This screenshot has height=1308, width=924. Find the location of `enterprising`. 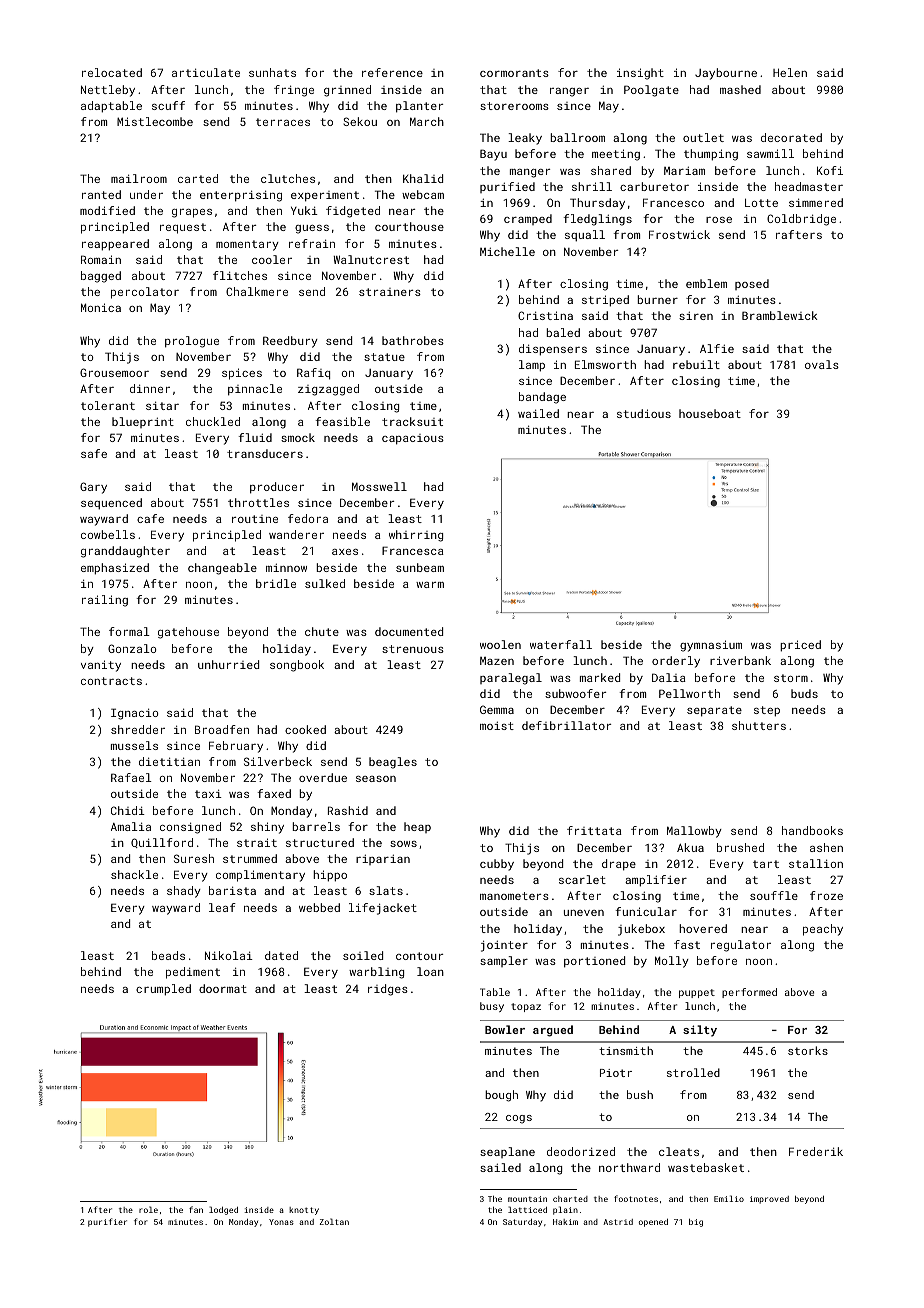

enterprising is located at coordinates (241, 196).
